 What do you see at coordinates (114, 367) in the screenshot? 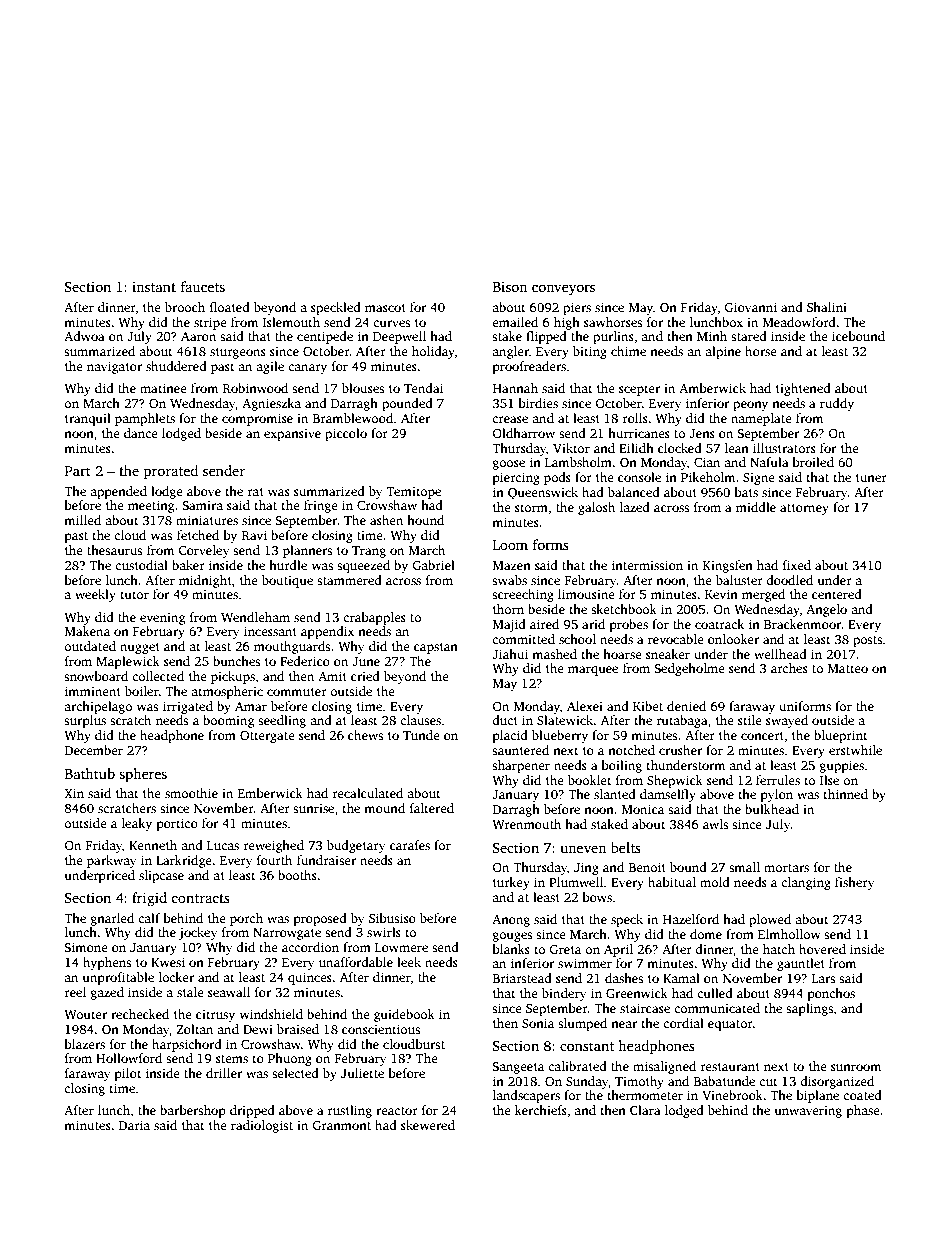
I see `navigator` at bounding box center [114, 367].
